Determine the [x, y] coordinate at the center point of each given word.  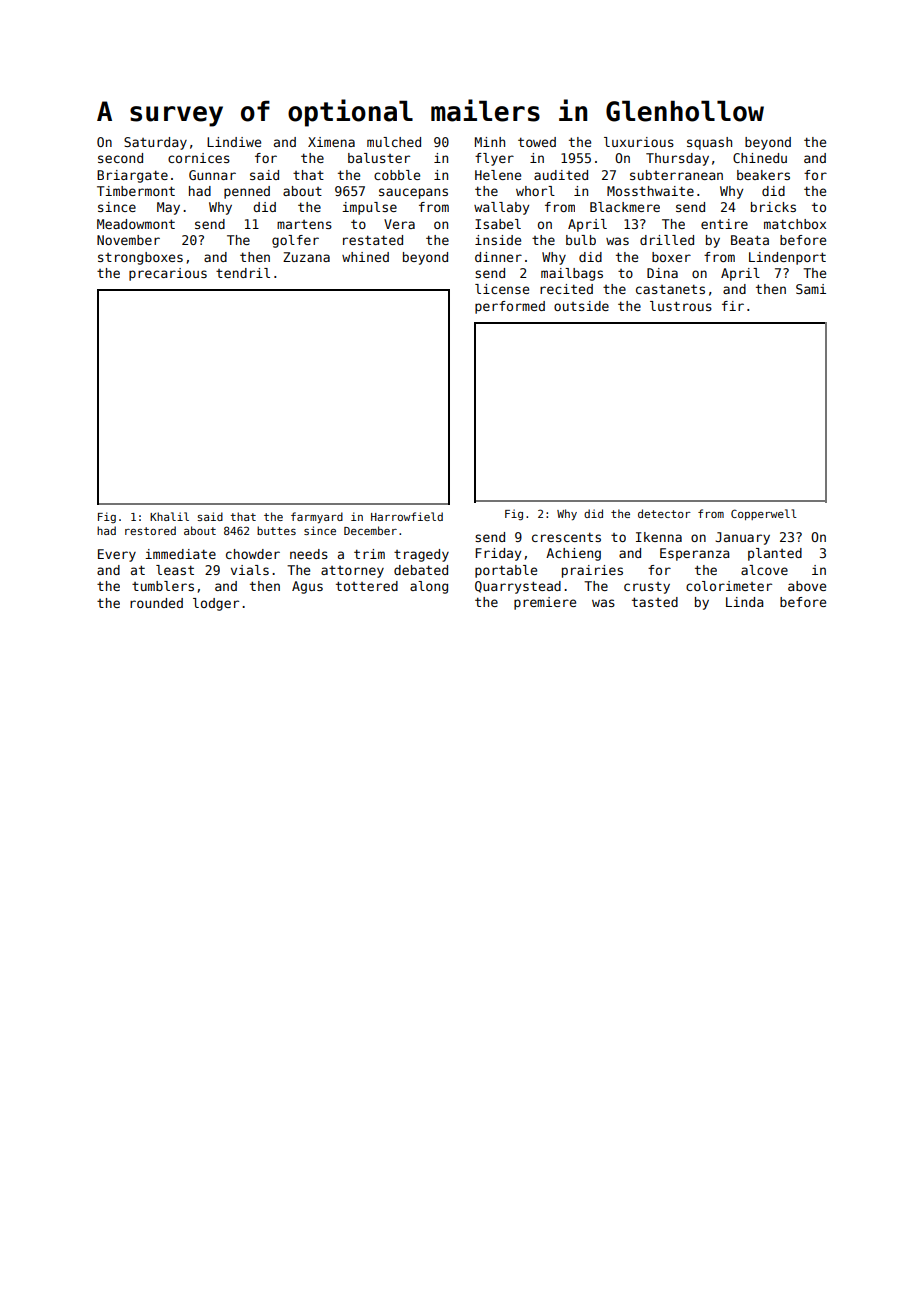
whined [365, 257]
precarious [168, 274]
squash [709, 143]
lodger [216, 604]
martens [304, 224]
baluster [379, 158]
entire [724, 224]
